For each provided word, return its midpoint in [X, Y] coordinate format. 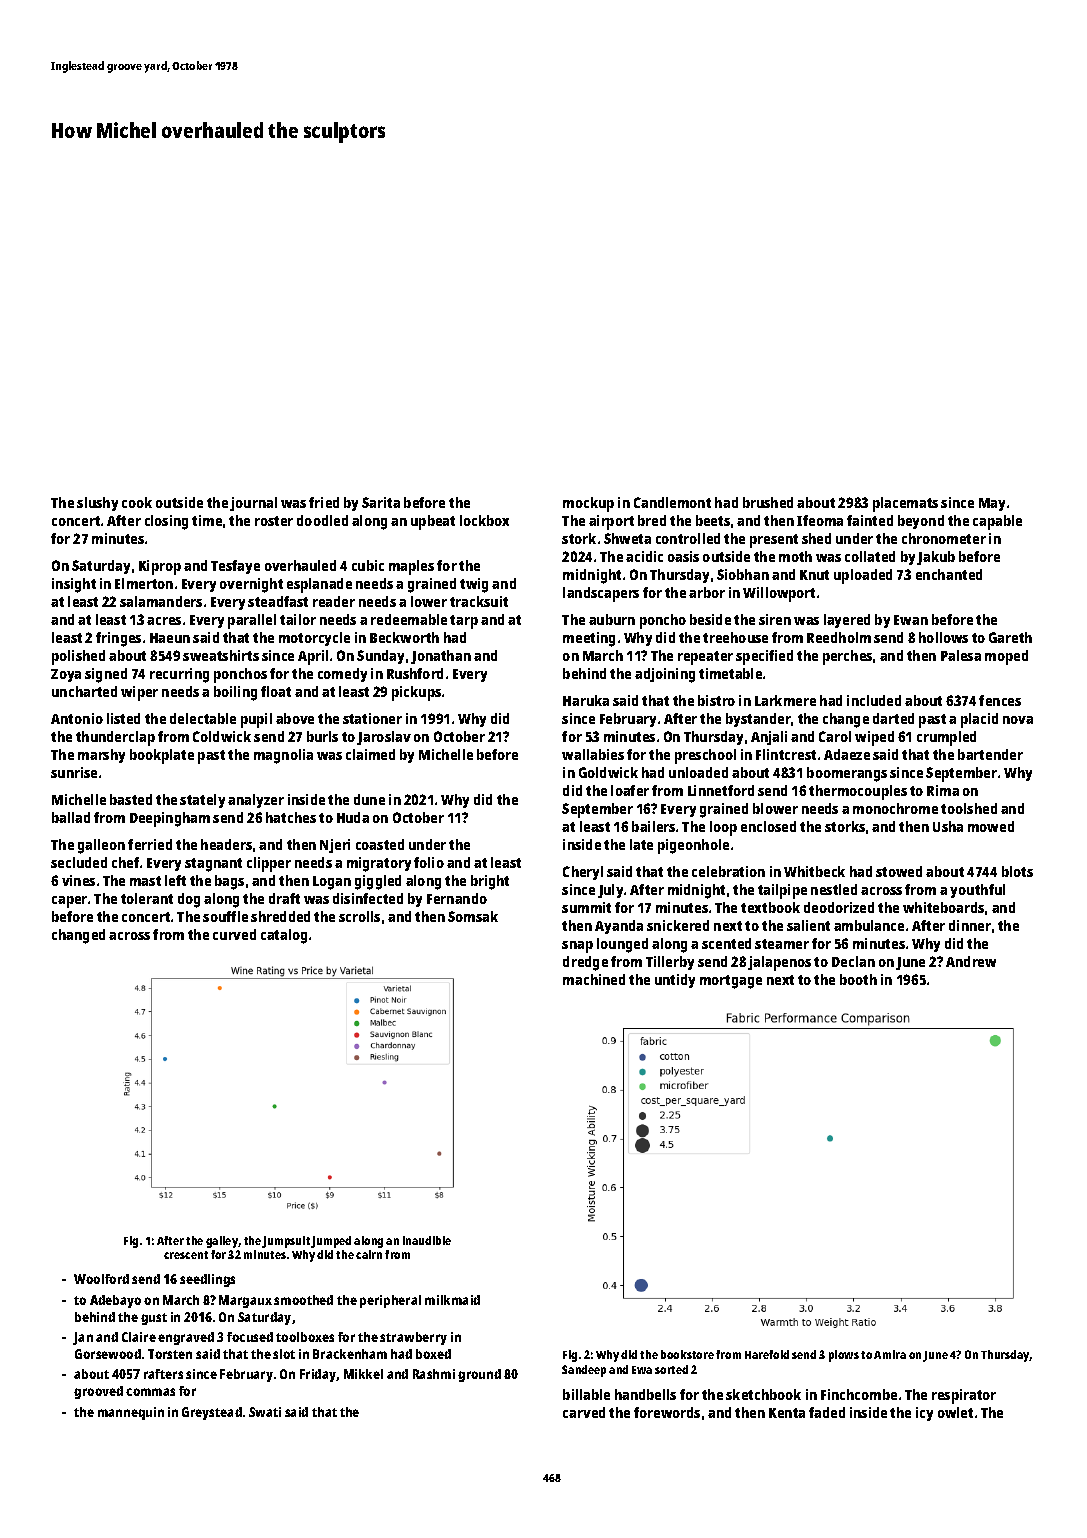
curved [234, 934]
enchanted [949, 574]
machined [594, 979]
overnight [251, 585]
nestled [834, 889]
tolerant [147, 898]
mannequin [131, 1413]
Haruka [586, 700]
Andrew [971, 961]
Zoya [66, 675]
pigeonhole [693, 846]
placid [979, 720]
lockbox [484, 520]
